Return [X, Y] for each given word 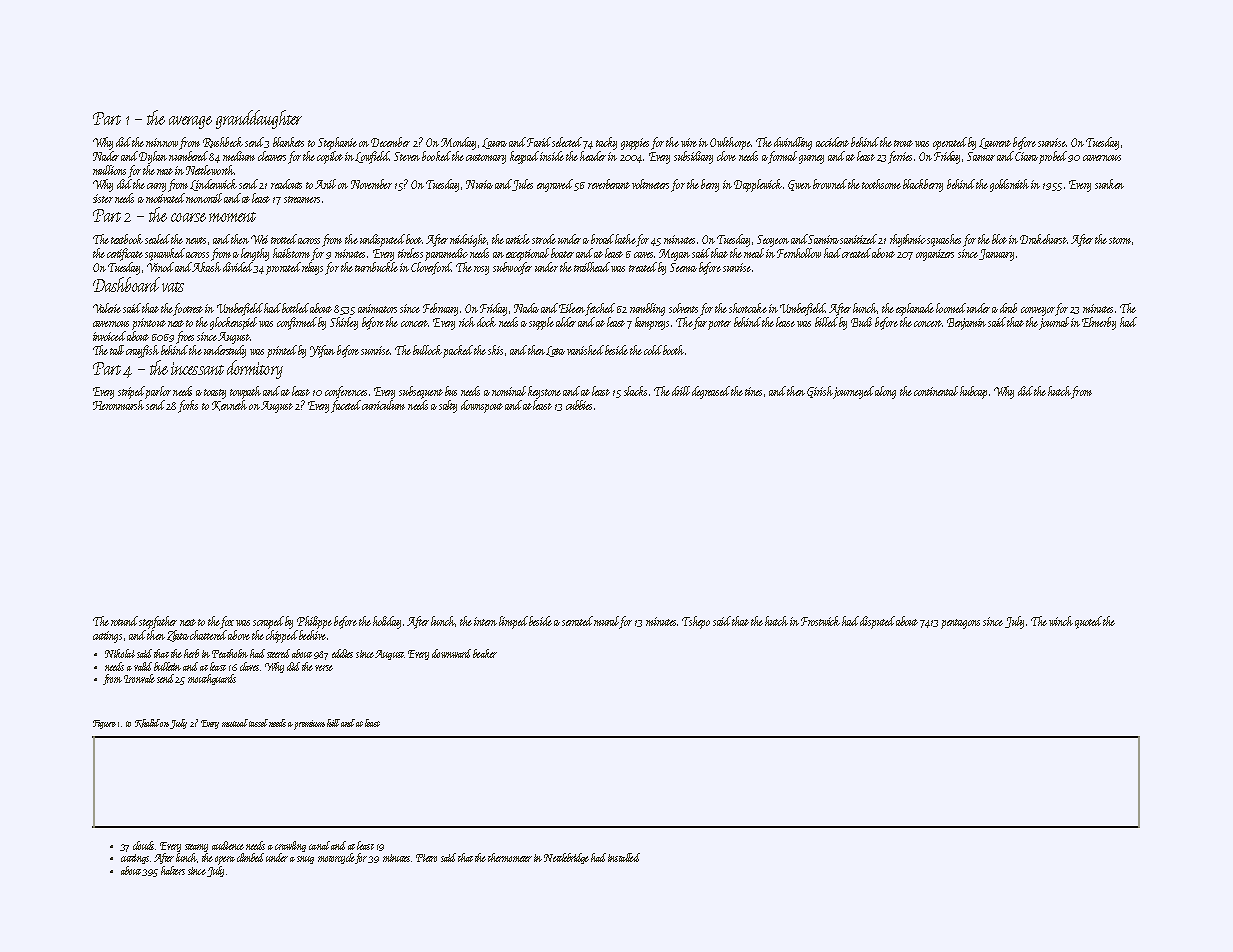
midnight [468, 240]
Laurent [995, 143]
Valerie [107, 308]
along [885, 392]
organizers [935, 255]
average [190, 122]
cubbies [579, 405]
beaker [485, 653]
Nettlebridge [566, 858]
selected [568, 142]
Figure [104, 724]
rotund [125, 621]
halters [173, 870]
